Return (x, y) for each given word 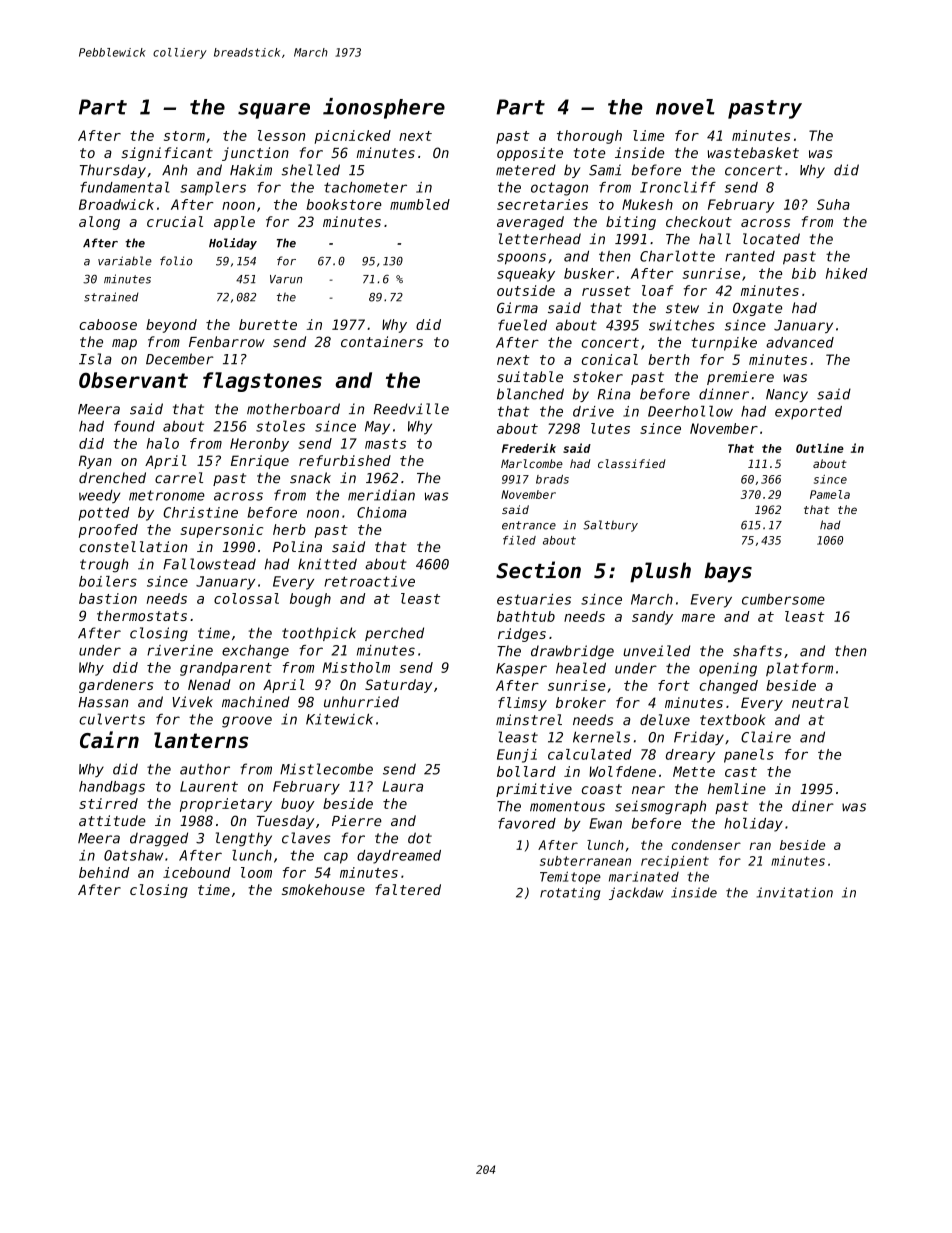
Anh (174, 169)
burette (268, 324)
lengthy (244, 839)
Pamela (830, 494)
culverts (112, 719)
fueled (522, 325)
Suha (833, 204)
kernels (601, 737)
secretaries (542, 204)
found (134, 426)
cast (741, 772)
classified (632, 463)
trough (104, 566)
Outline (820, 448)
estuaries (534, 599)
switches (682, 325)
